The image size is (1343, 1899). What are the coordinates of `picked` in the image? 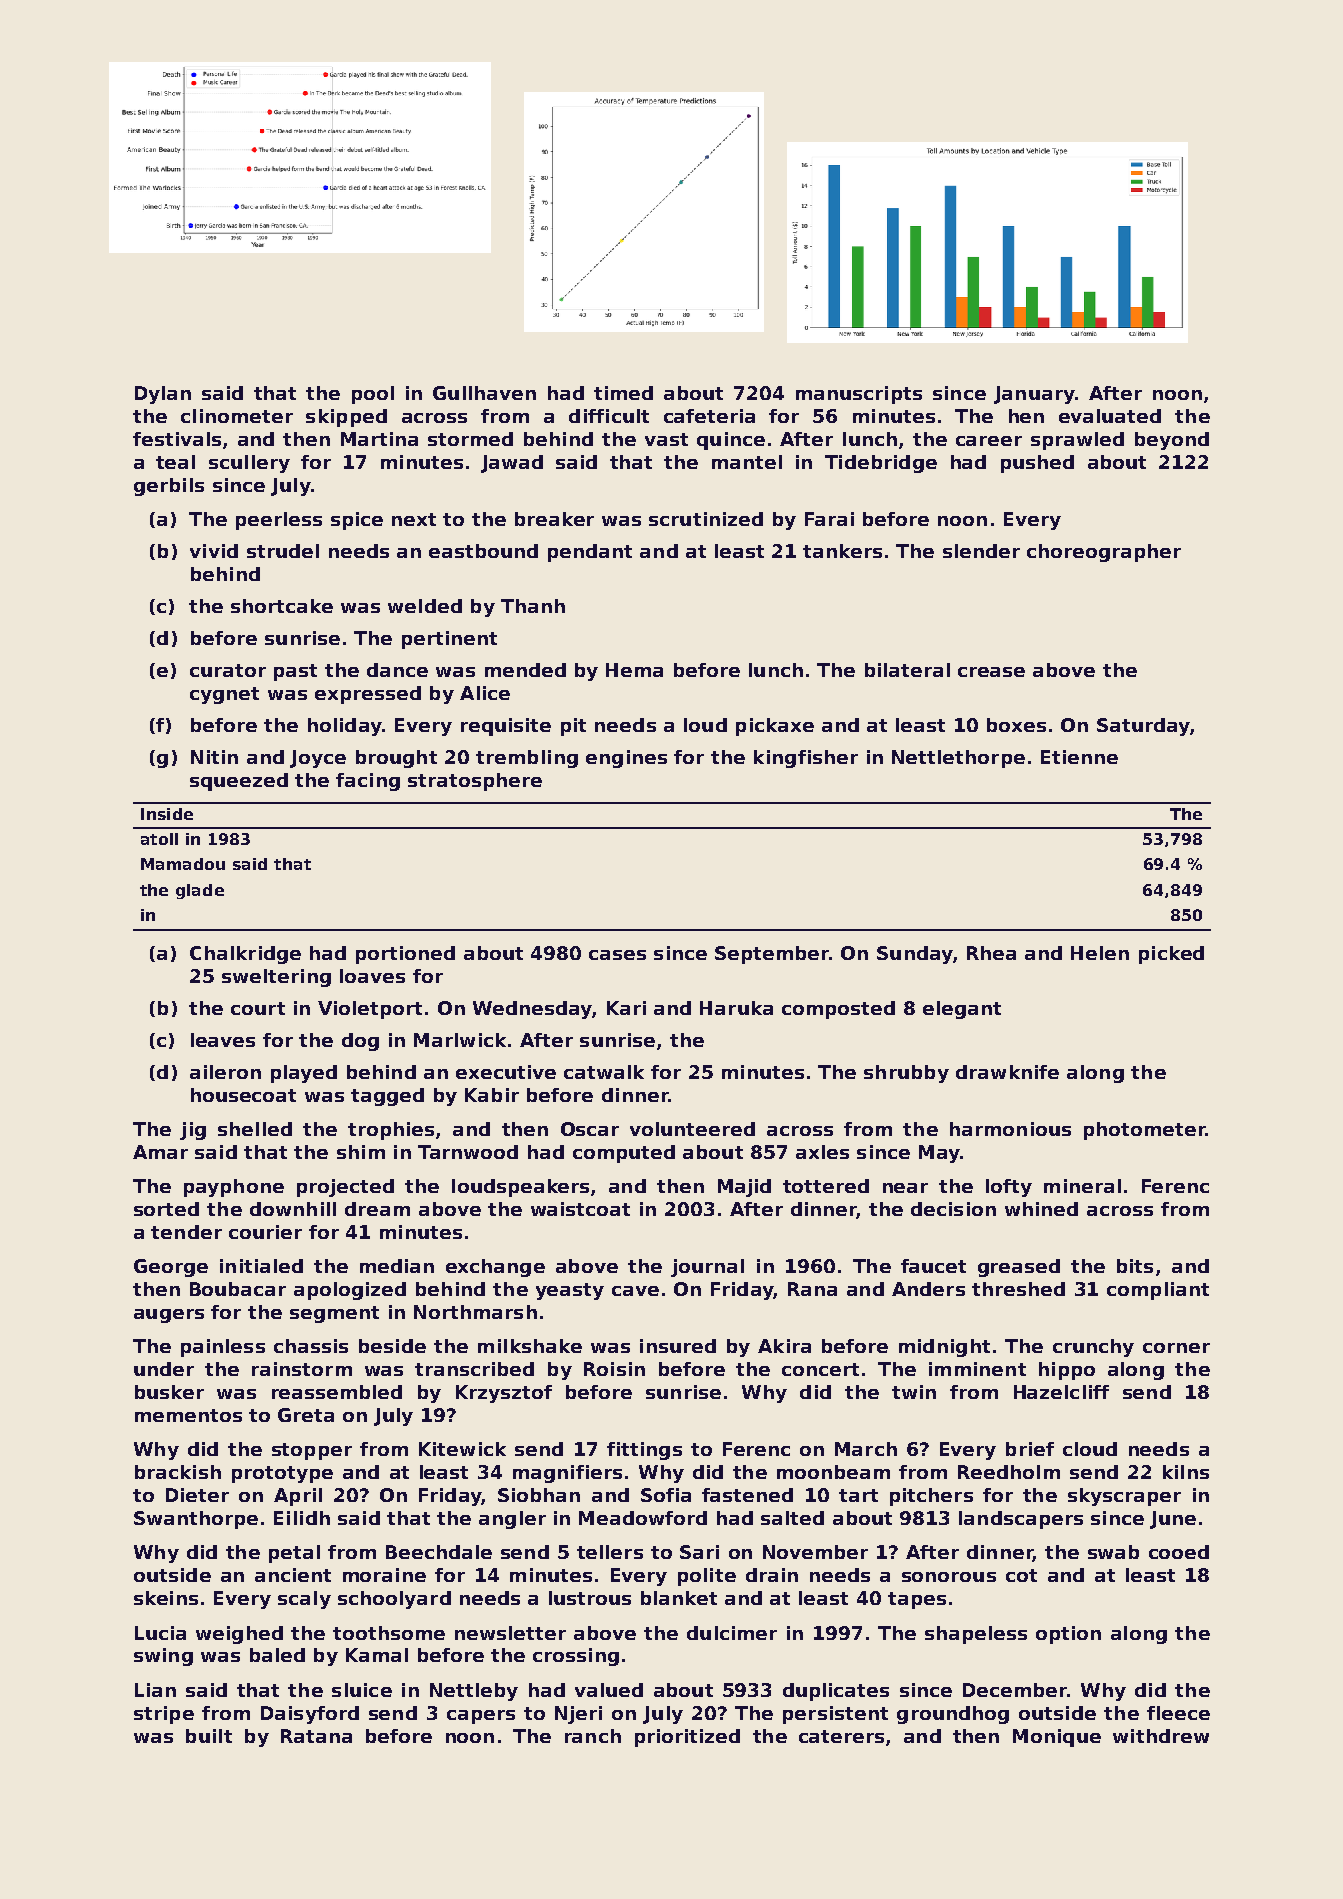 It's located at (1171, 955).
